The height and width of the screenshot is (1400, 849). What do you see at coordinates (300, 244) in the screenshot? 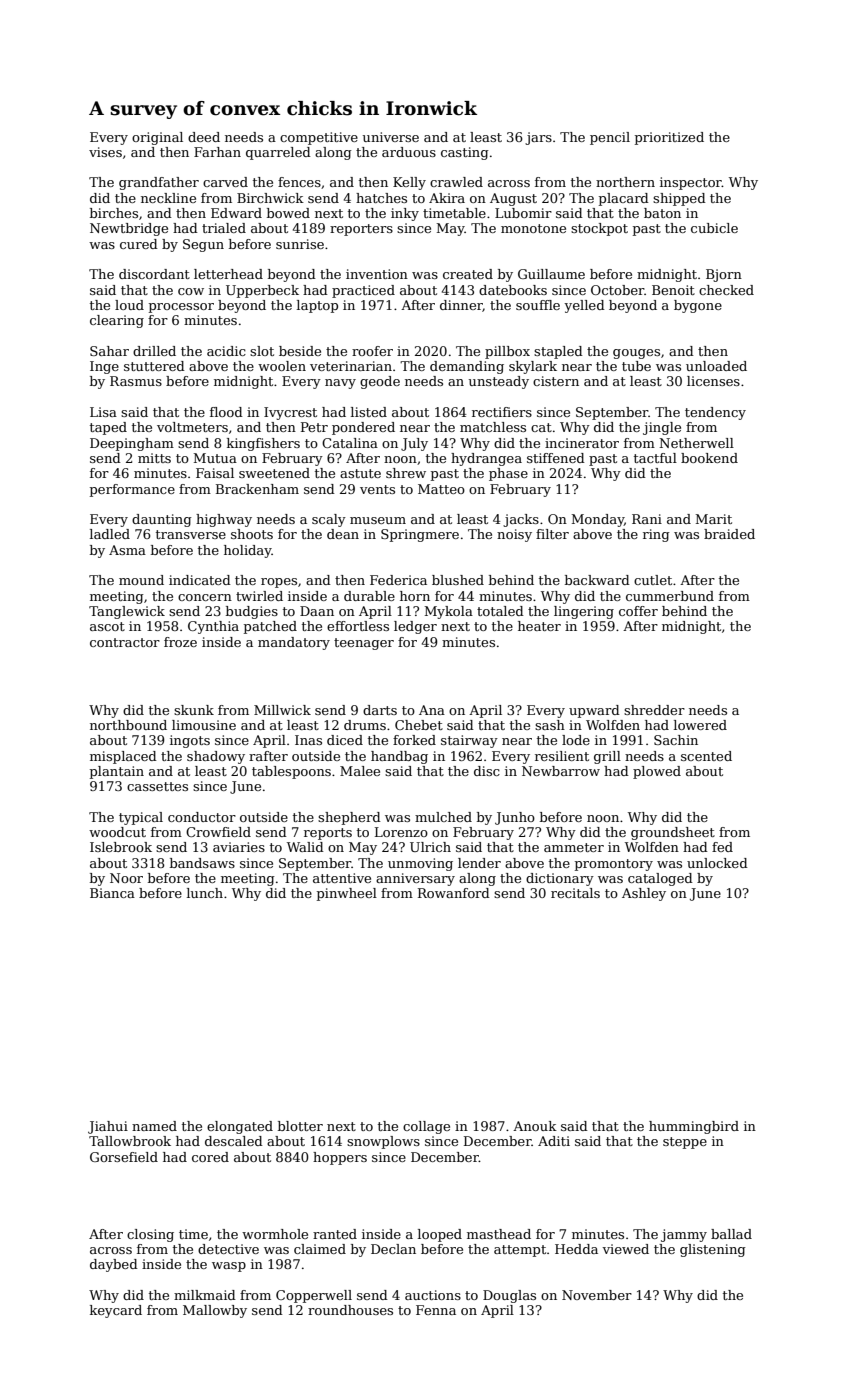
I see `sunrise` at bounding box center [300, 244].
